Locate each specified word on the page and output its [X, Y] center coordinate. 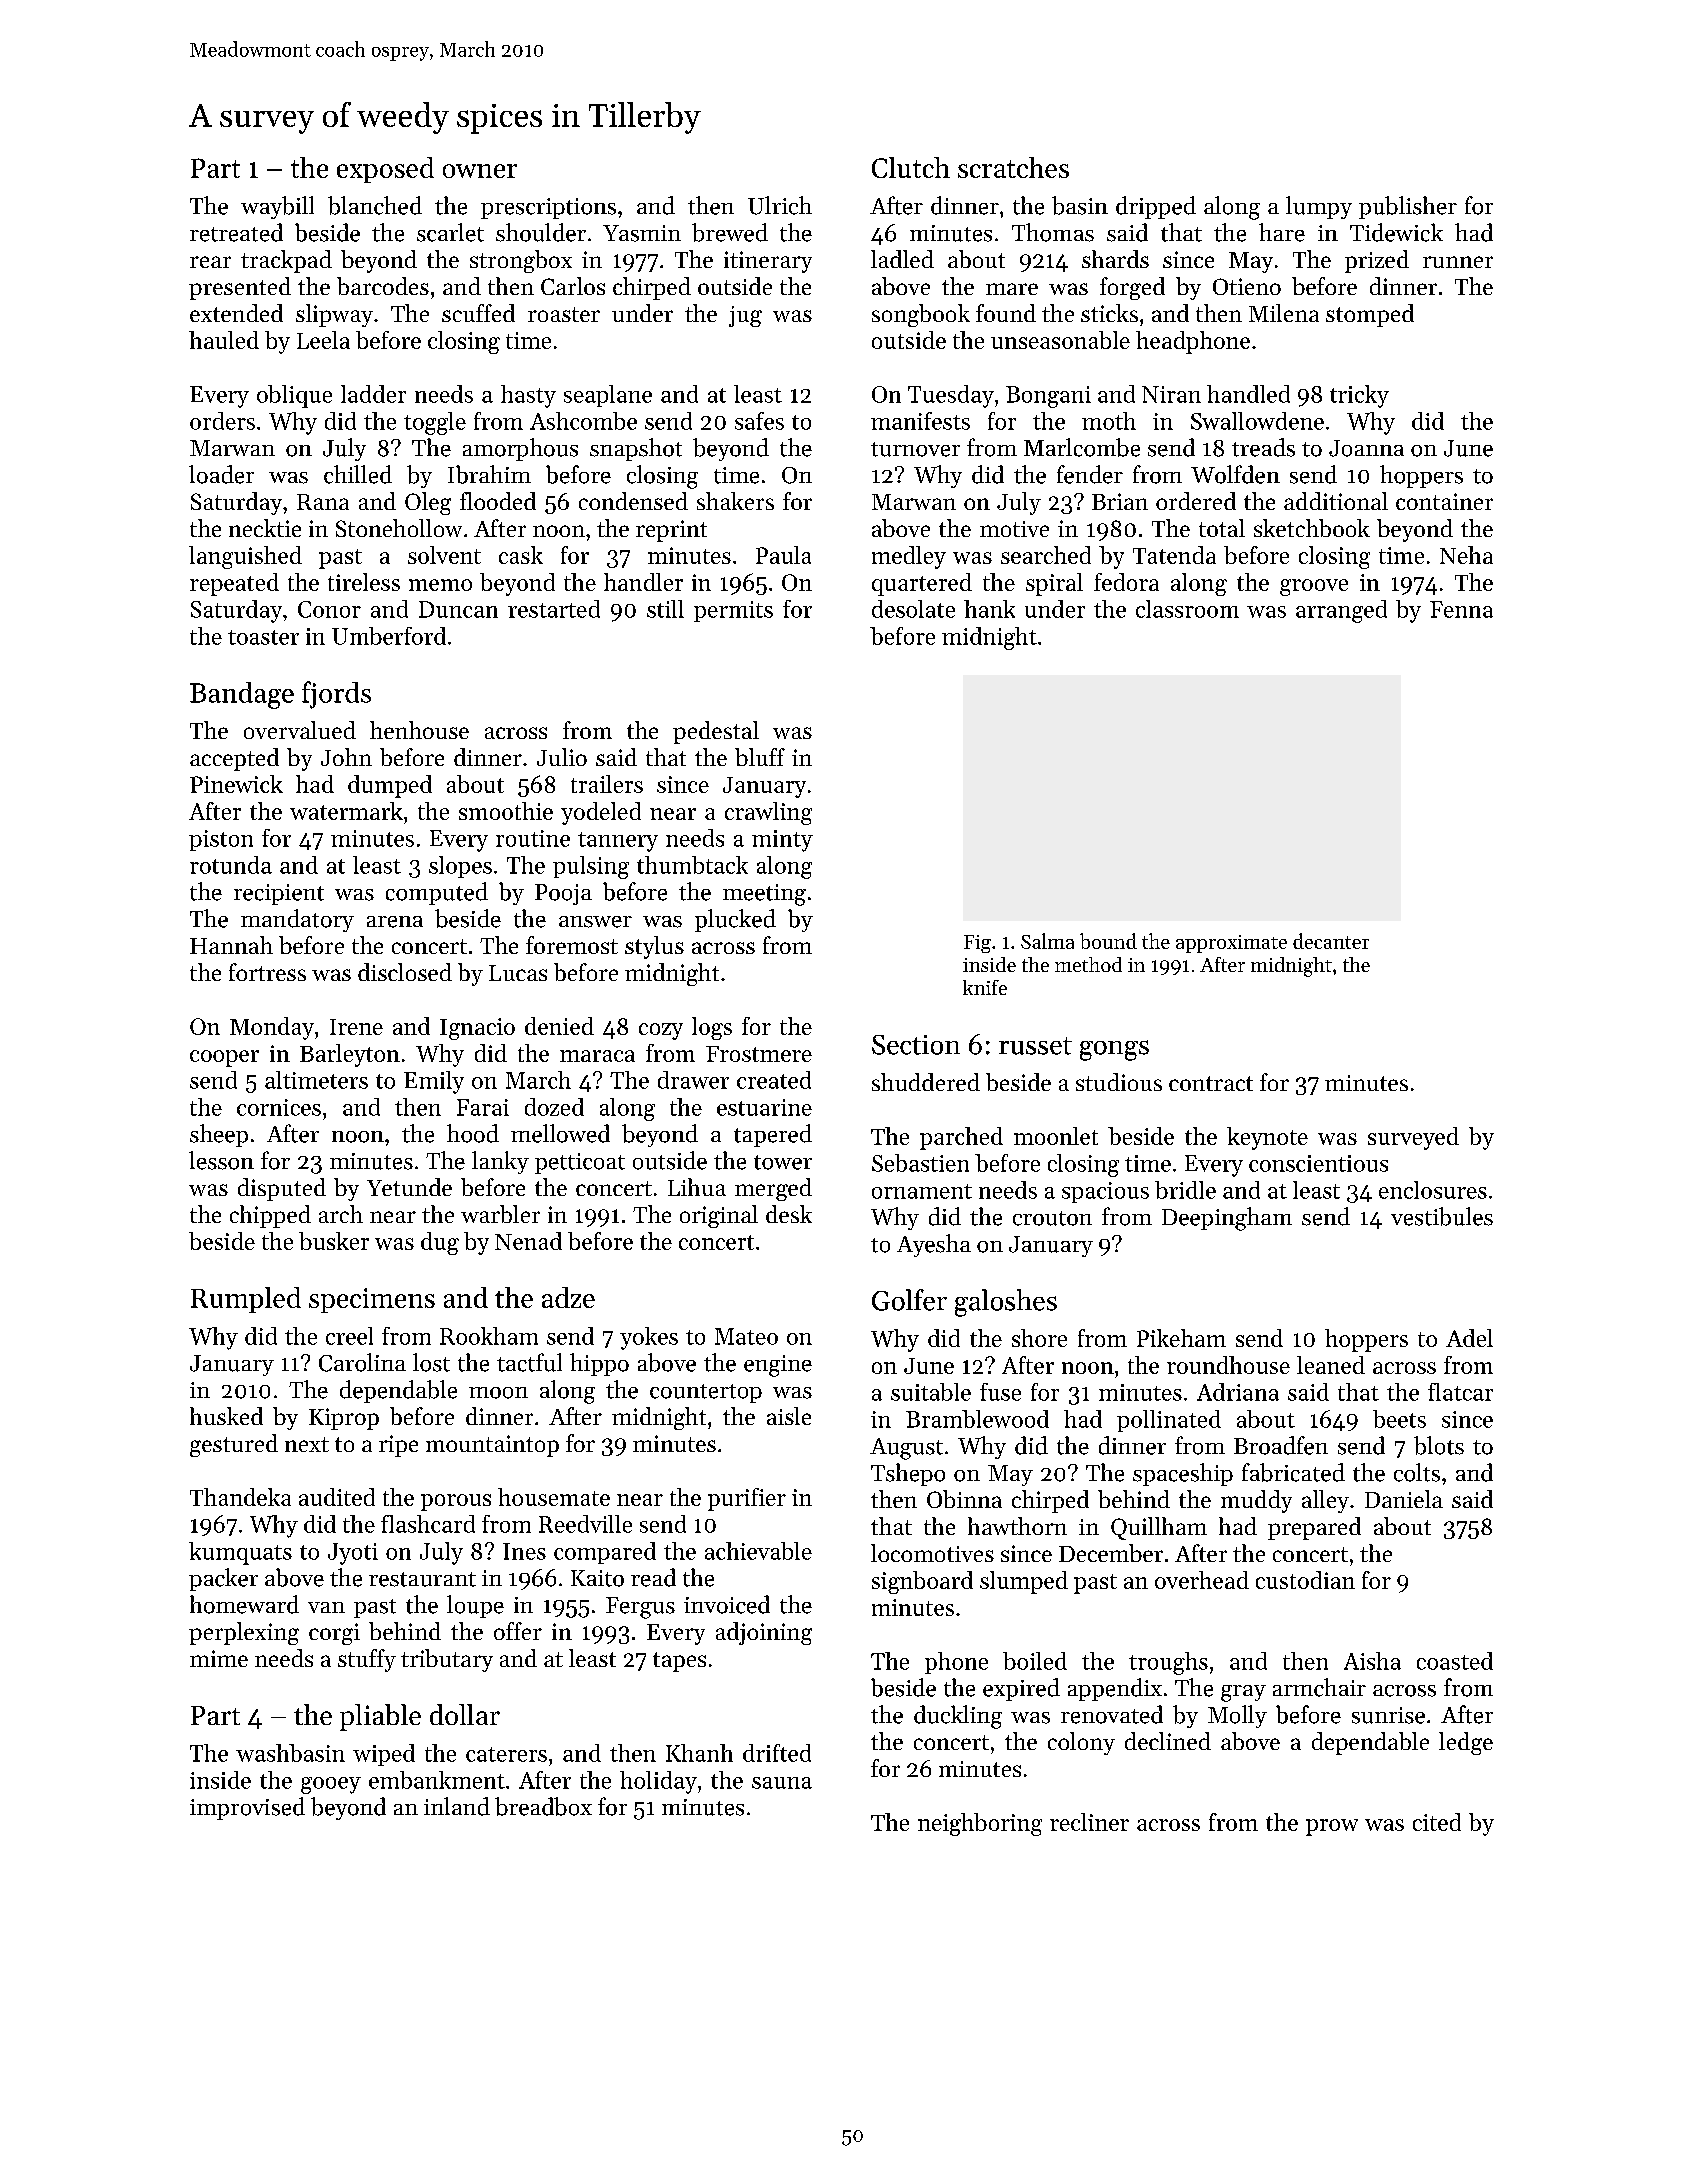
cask [521, 555]
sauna [782, 1783]
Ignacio [477, 1029]
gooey [331, 1785]
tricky [1359, 396]
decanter [1331, 941]
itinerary [768, 262]
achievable [758, 1551]
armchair [1319, 1687]
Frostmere [759, 1054]
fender [1090, 474]
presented [240, 288]
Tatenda [1174, 555]
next [307, 1444]
